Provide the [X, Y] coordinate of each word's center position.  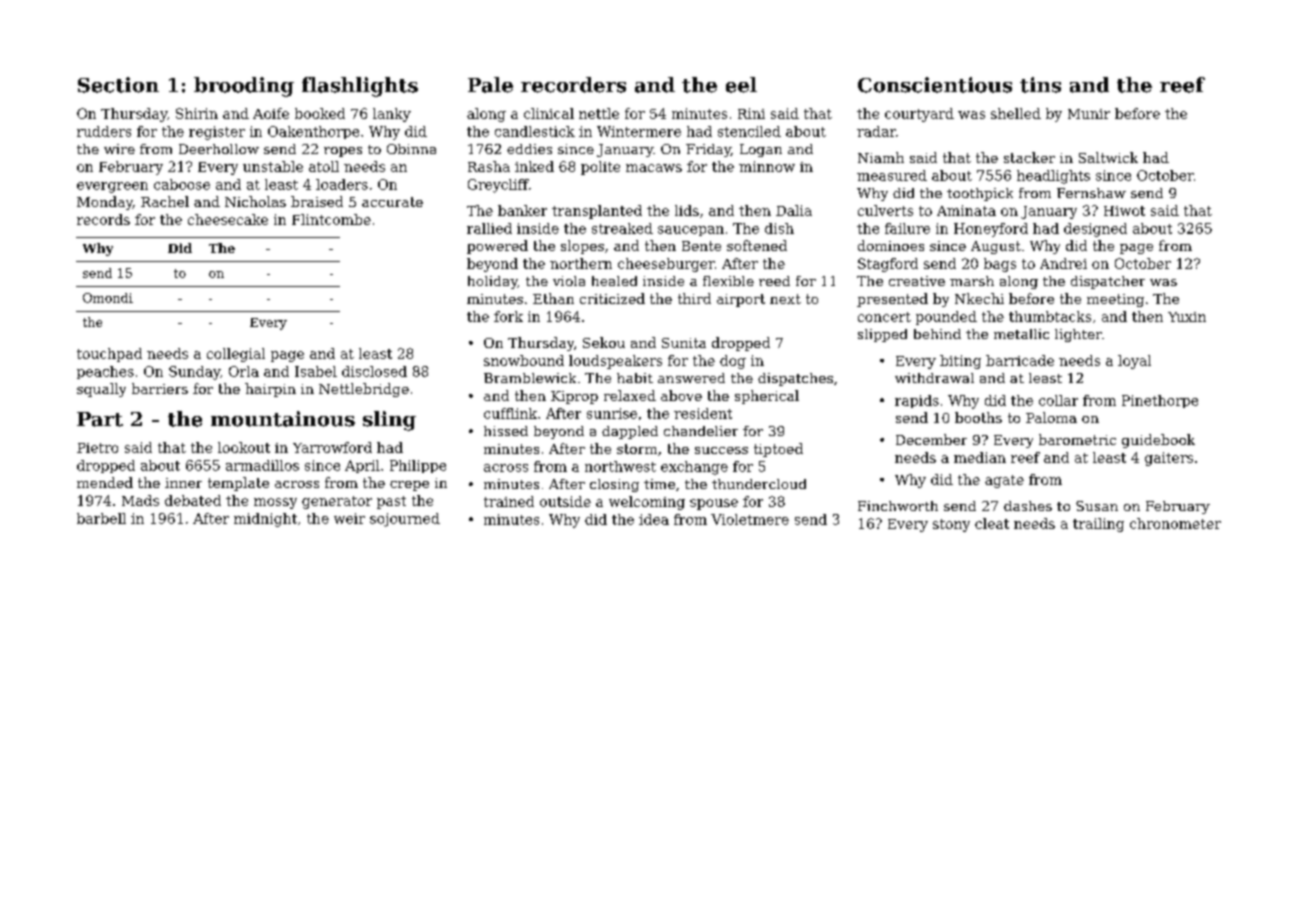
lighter [1078, 335]
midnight [265, 520]
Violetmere [750, 519]
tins [1040, 85]
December [931, 439]
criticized [612, 298]
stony [951, 525]
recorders [573, 85]
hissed [506, 431]
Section [118, 85]
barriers [160, 388]
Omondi [108, 298]
